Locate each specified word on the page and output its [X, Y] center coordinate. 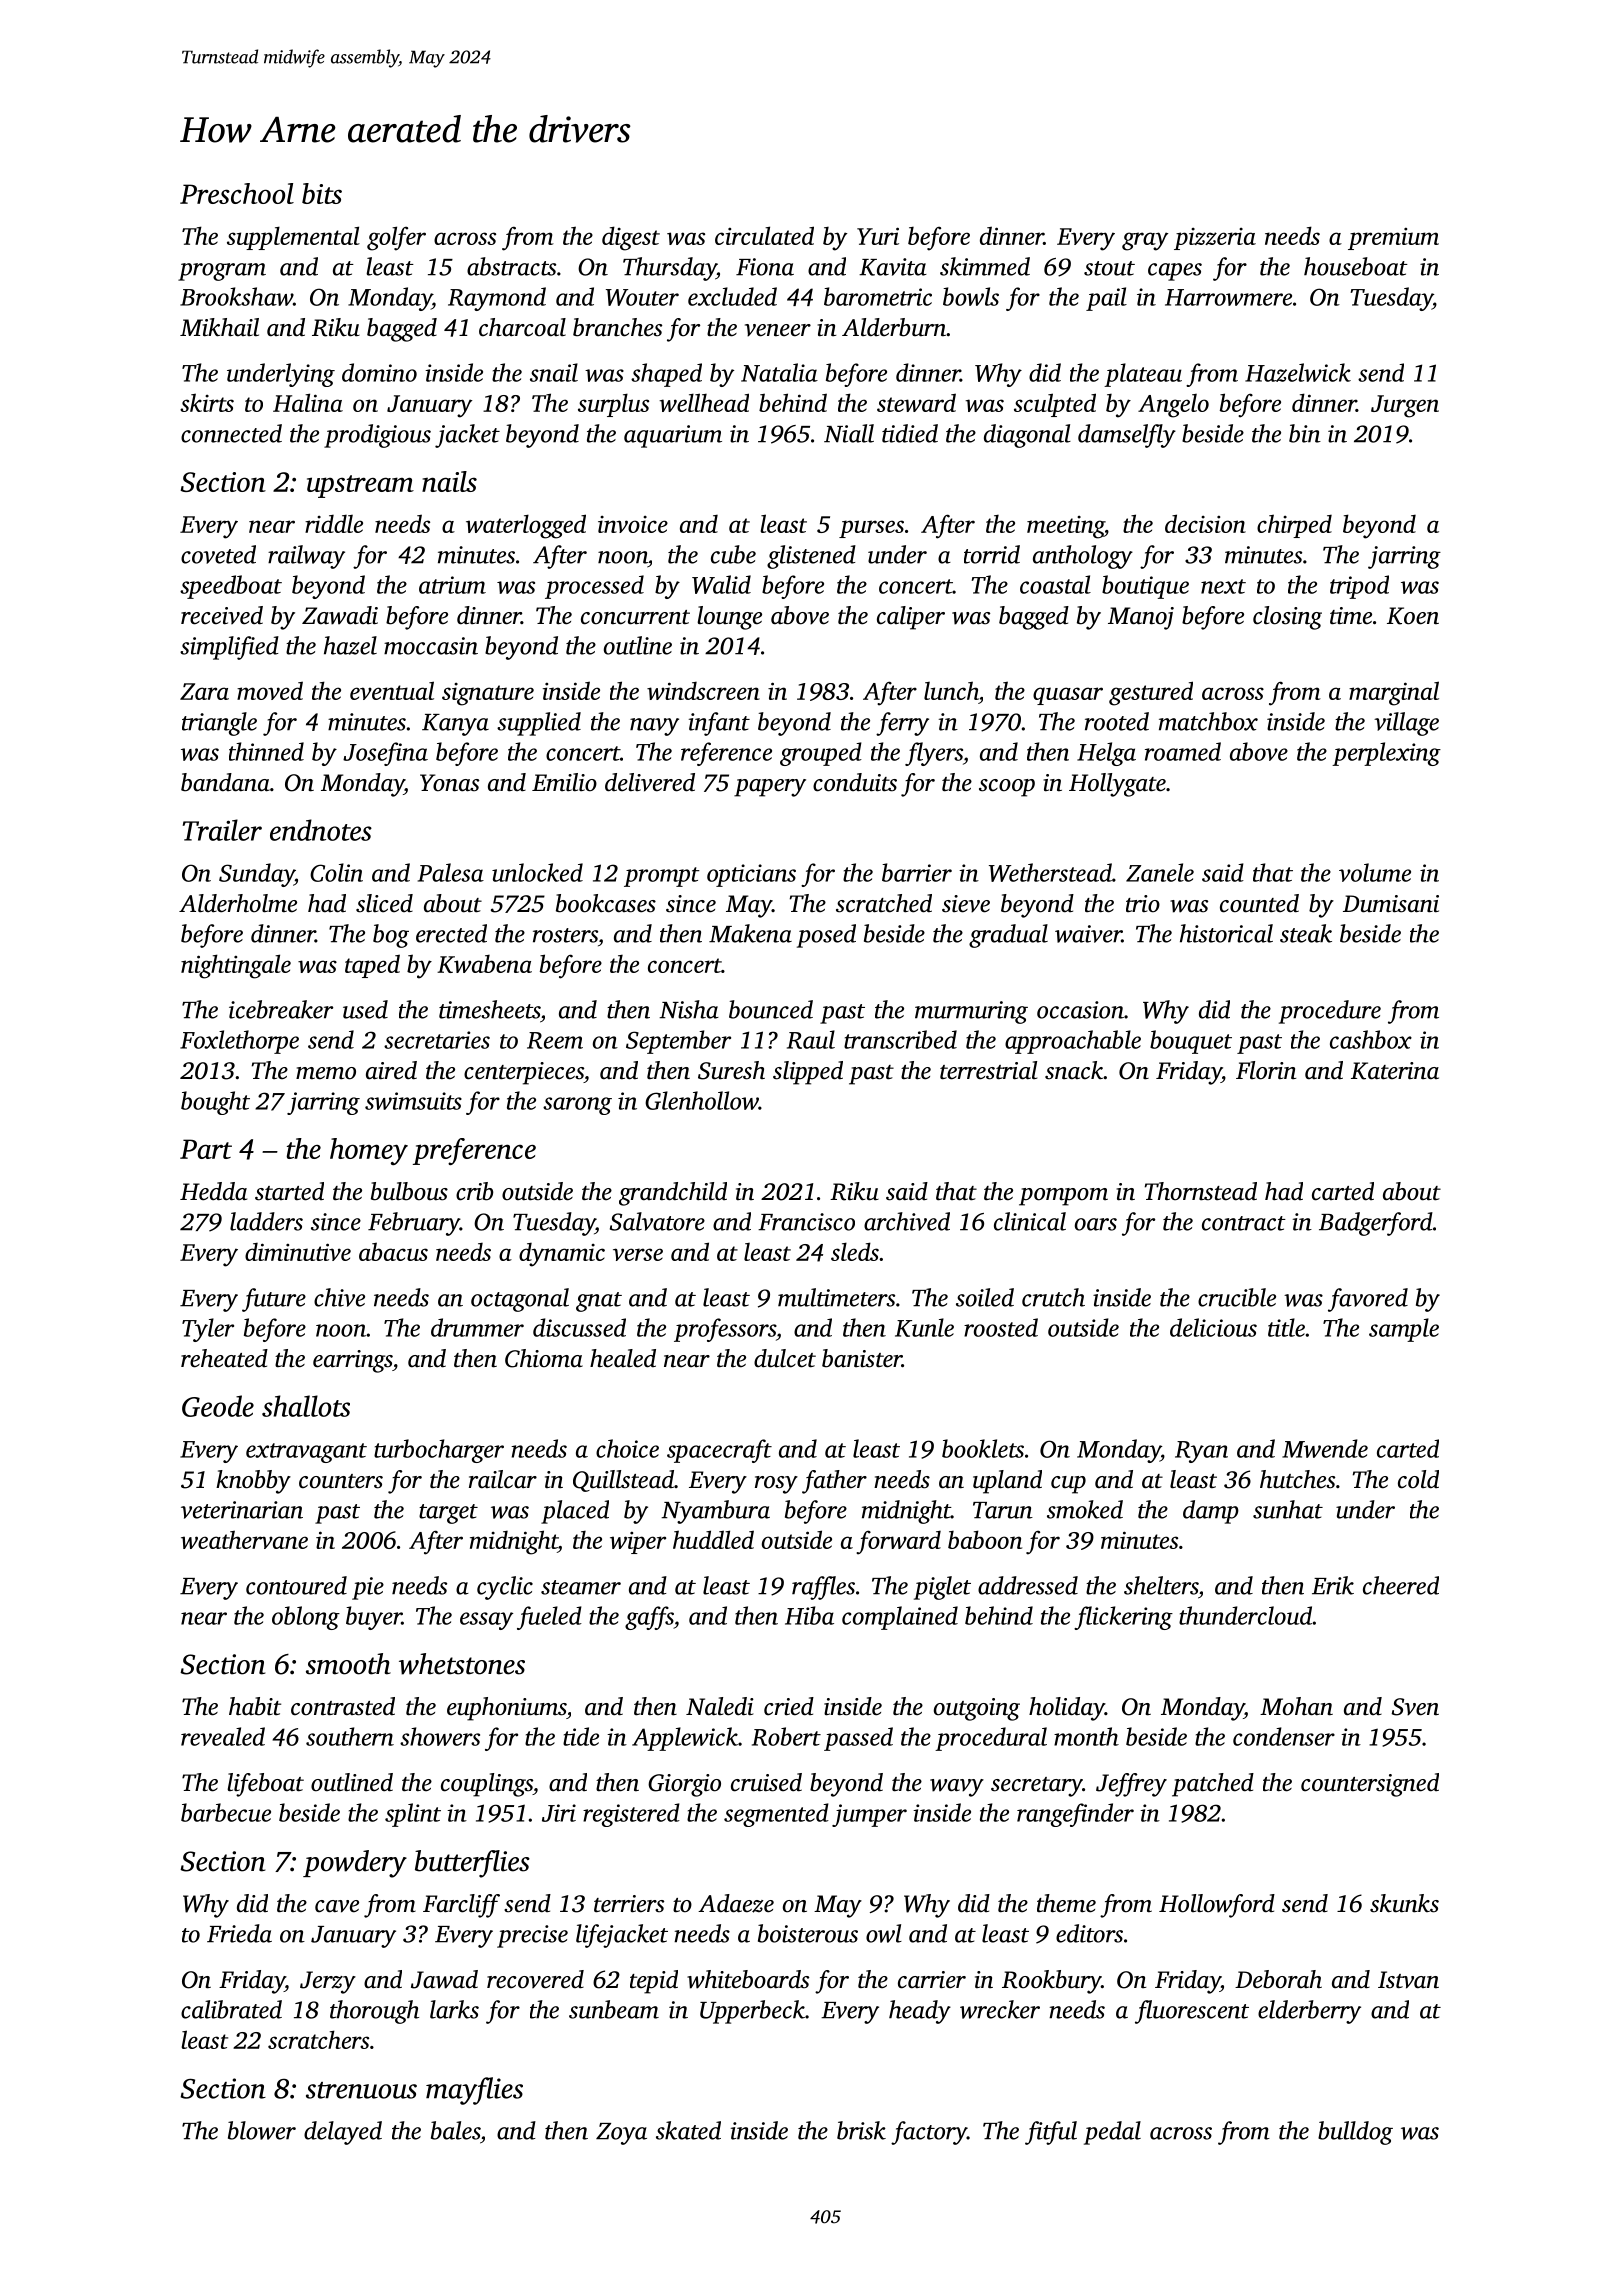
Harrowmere [1228, 297]
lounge [729, 618]
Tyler [208, 1330]
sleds [855, 1251]
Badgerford [1376, 1224]
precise [532, 1936]
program [222, 272]
